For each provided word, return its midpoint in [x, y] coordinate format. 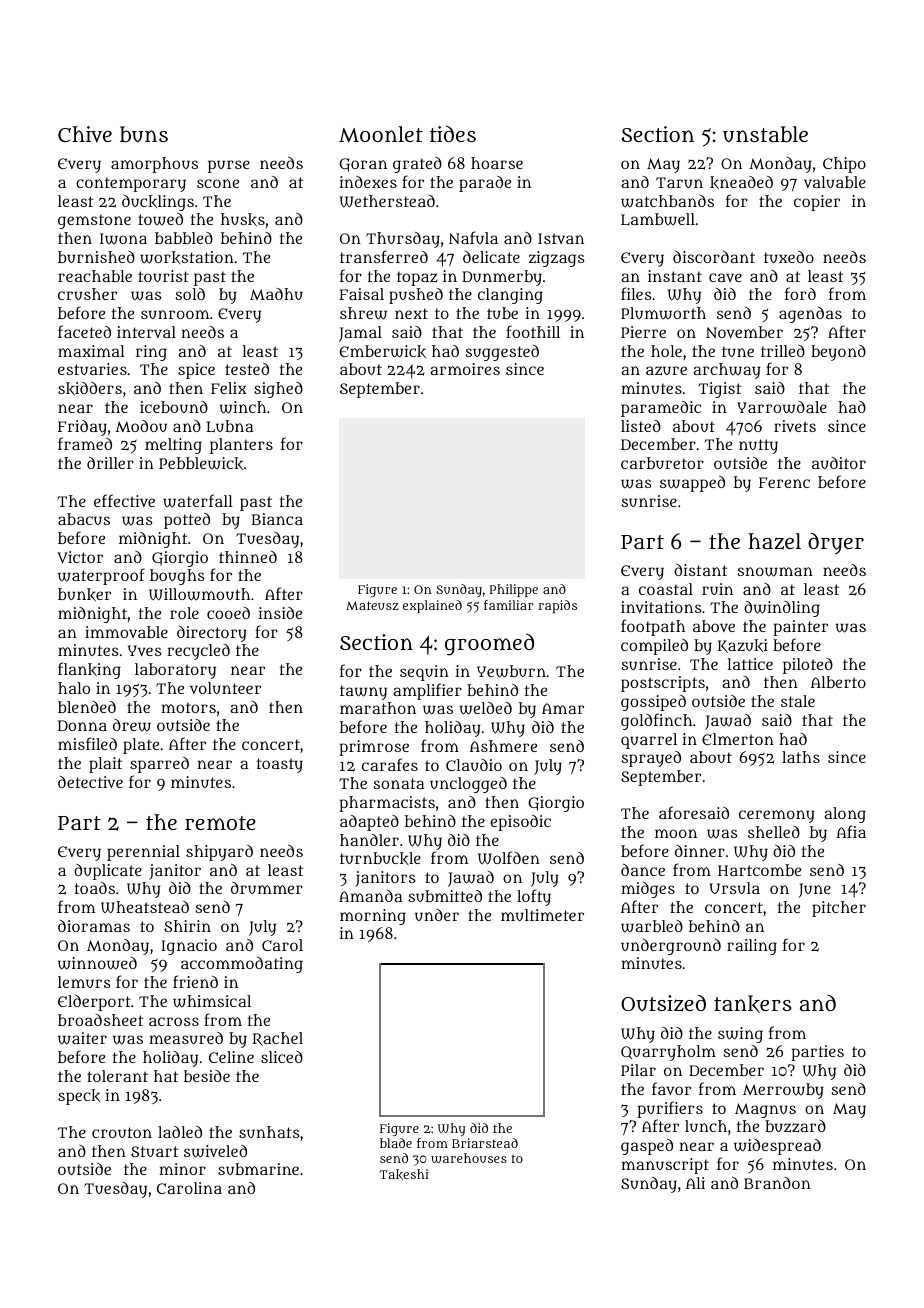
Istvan [561, 238]
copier [817, 203]
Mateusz [372, 605]
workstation [187, 257]
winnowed [97, 963]
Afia [851, 831]
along [845, 815]
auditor [839, 463]
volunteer [225, 688]
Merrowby [783, 1091]
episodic [520, 823]
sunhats [269, 1132]
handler [369, 840]
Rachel [278, 1039]
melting [173, 446]
